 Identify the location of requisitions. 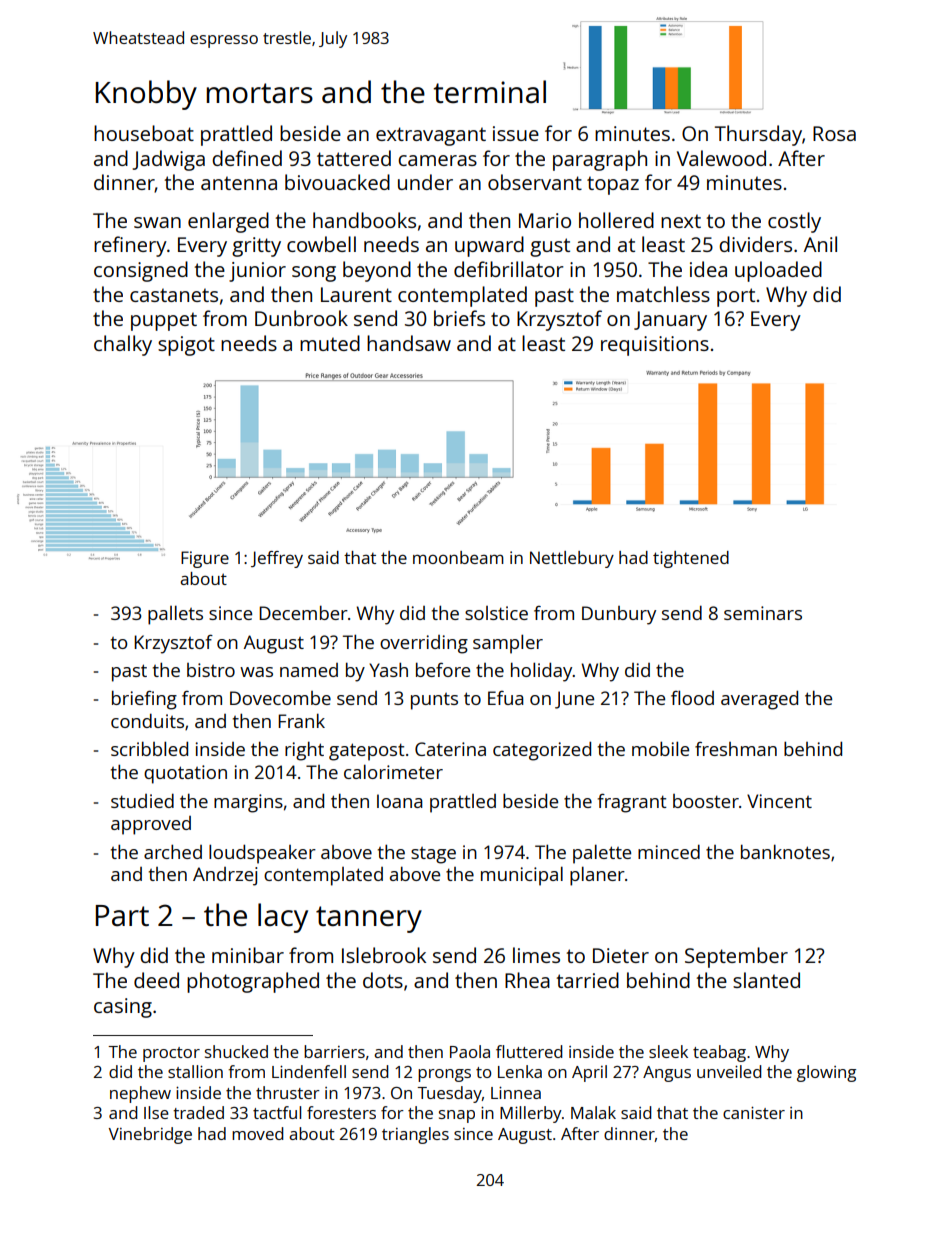
(655, 346).
